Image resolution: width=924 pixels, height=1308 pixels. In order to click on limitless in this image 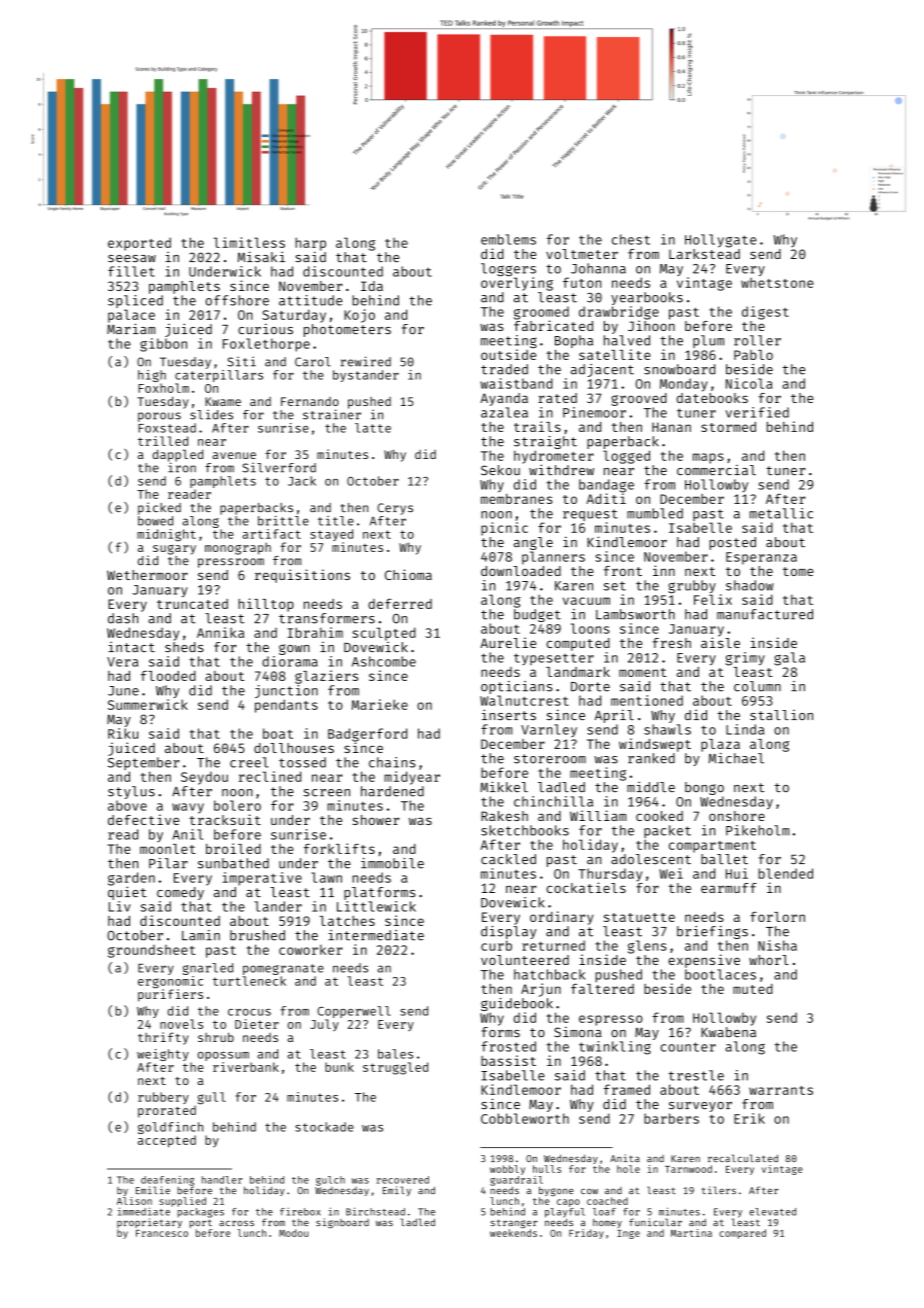, I will do `click(249, 242)`.
